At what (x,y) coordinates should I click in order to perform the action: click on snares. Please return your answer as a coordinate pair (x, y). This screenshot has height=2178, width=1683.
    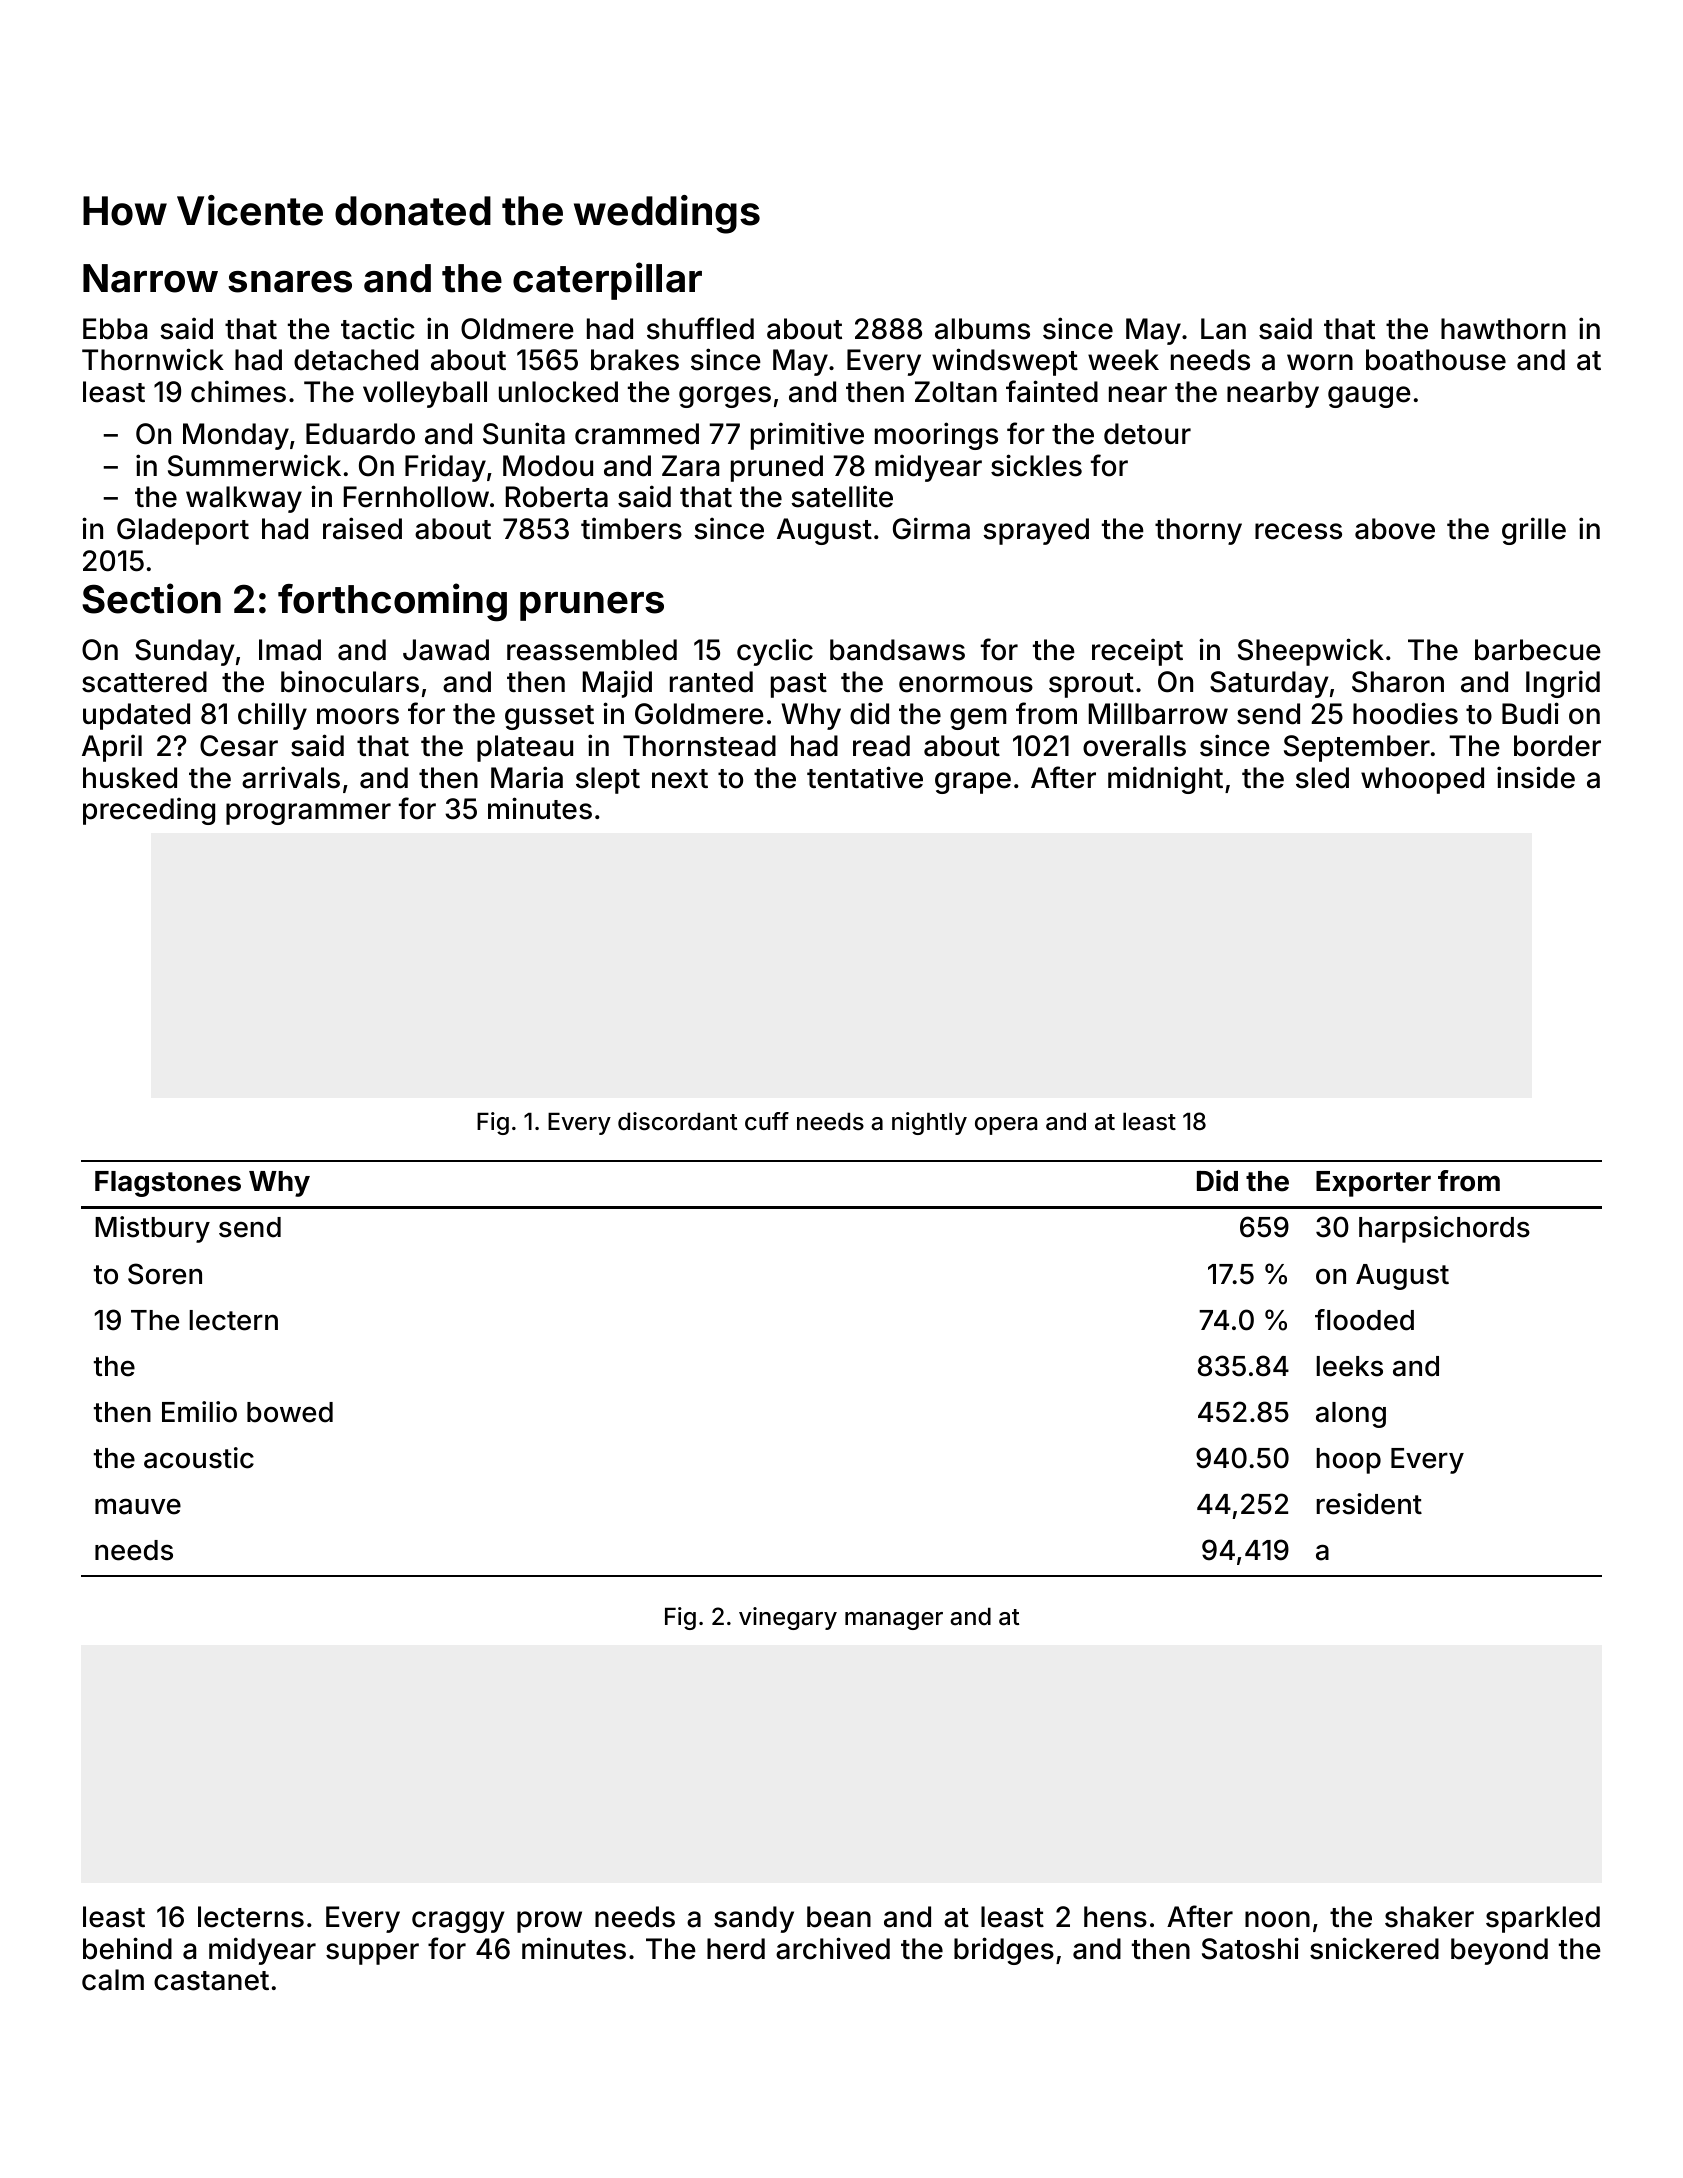
    Looking at the image, I should click on (290, 282).
